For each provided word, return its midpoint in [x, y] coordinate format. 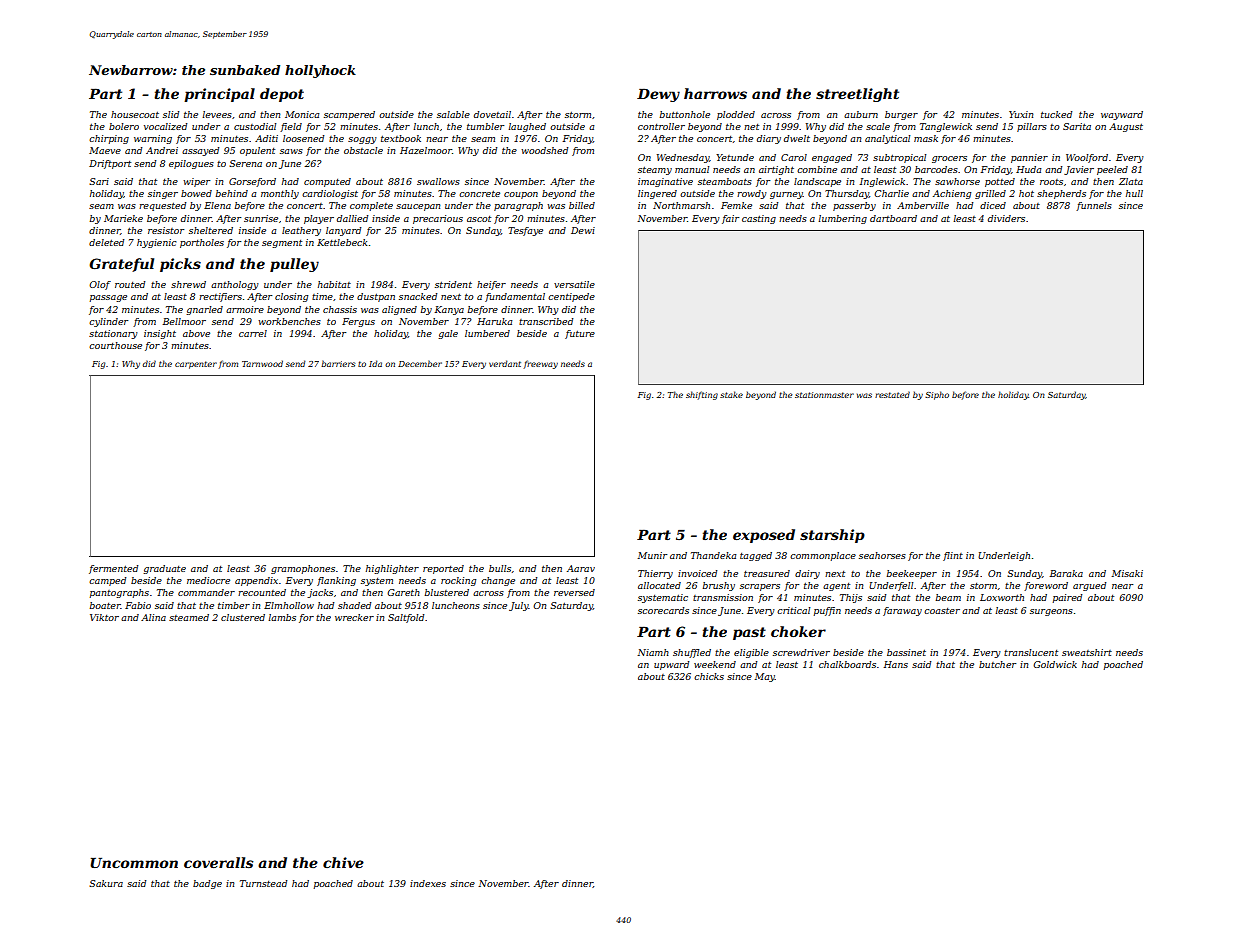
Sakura [106, 883]
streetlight [857, 95]
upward [671, 665]
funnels [1094, 206]
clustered [243, 617]
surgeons [1051, 612]
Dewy [658, 95]
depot [282, 95]
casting [759, 219]
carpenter [196, 365]
